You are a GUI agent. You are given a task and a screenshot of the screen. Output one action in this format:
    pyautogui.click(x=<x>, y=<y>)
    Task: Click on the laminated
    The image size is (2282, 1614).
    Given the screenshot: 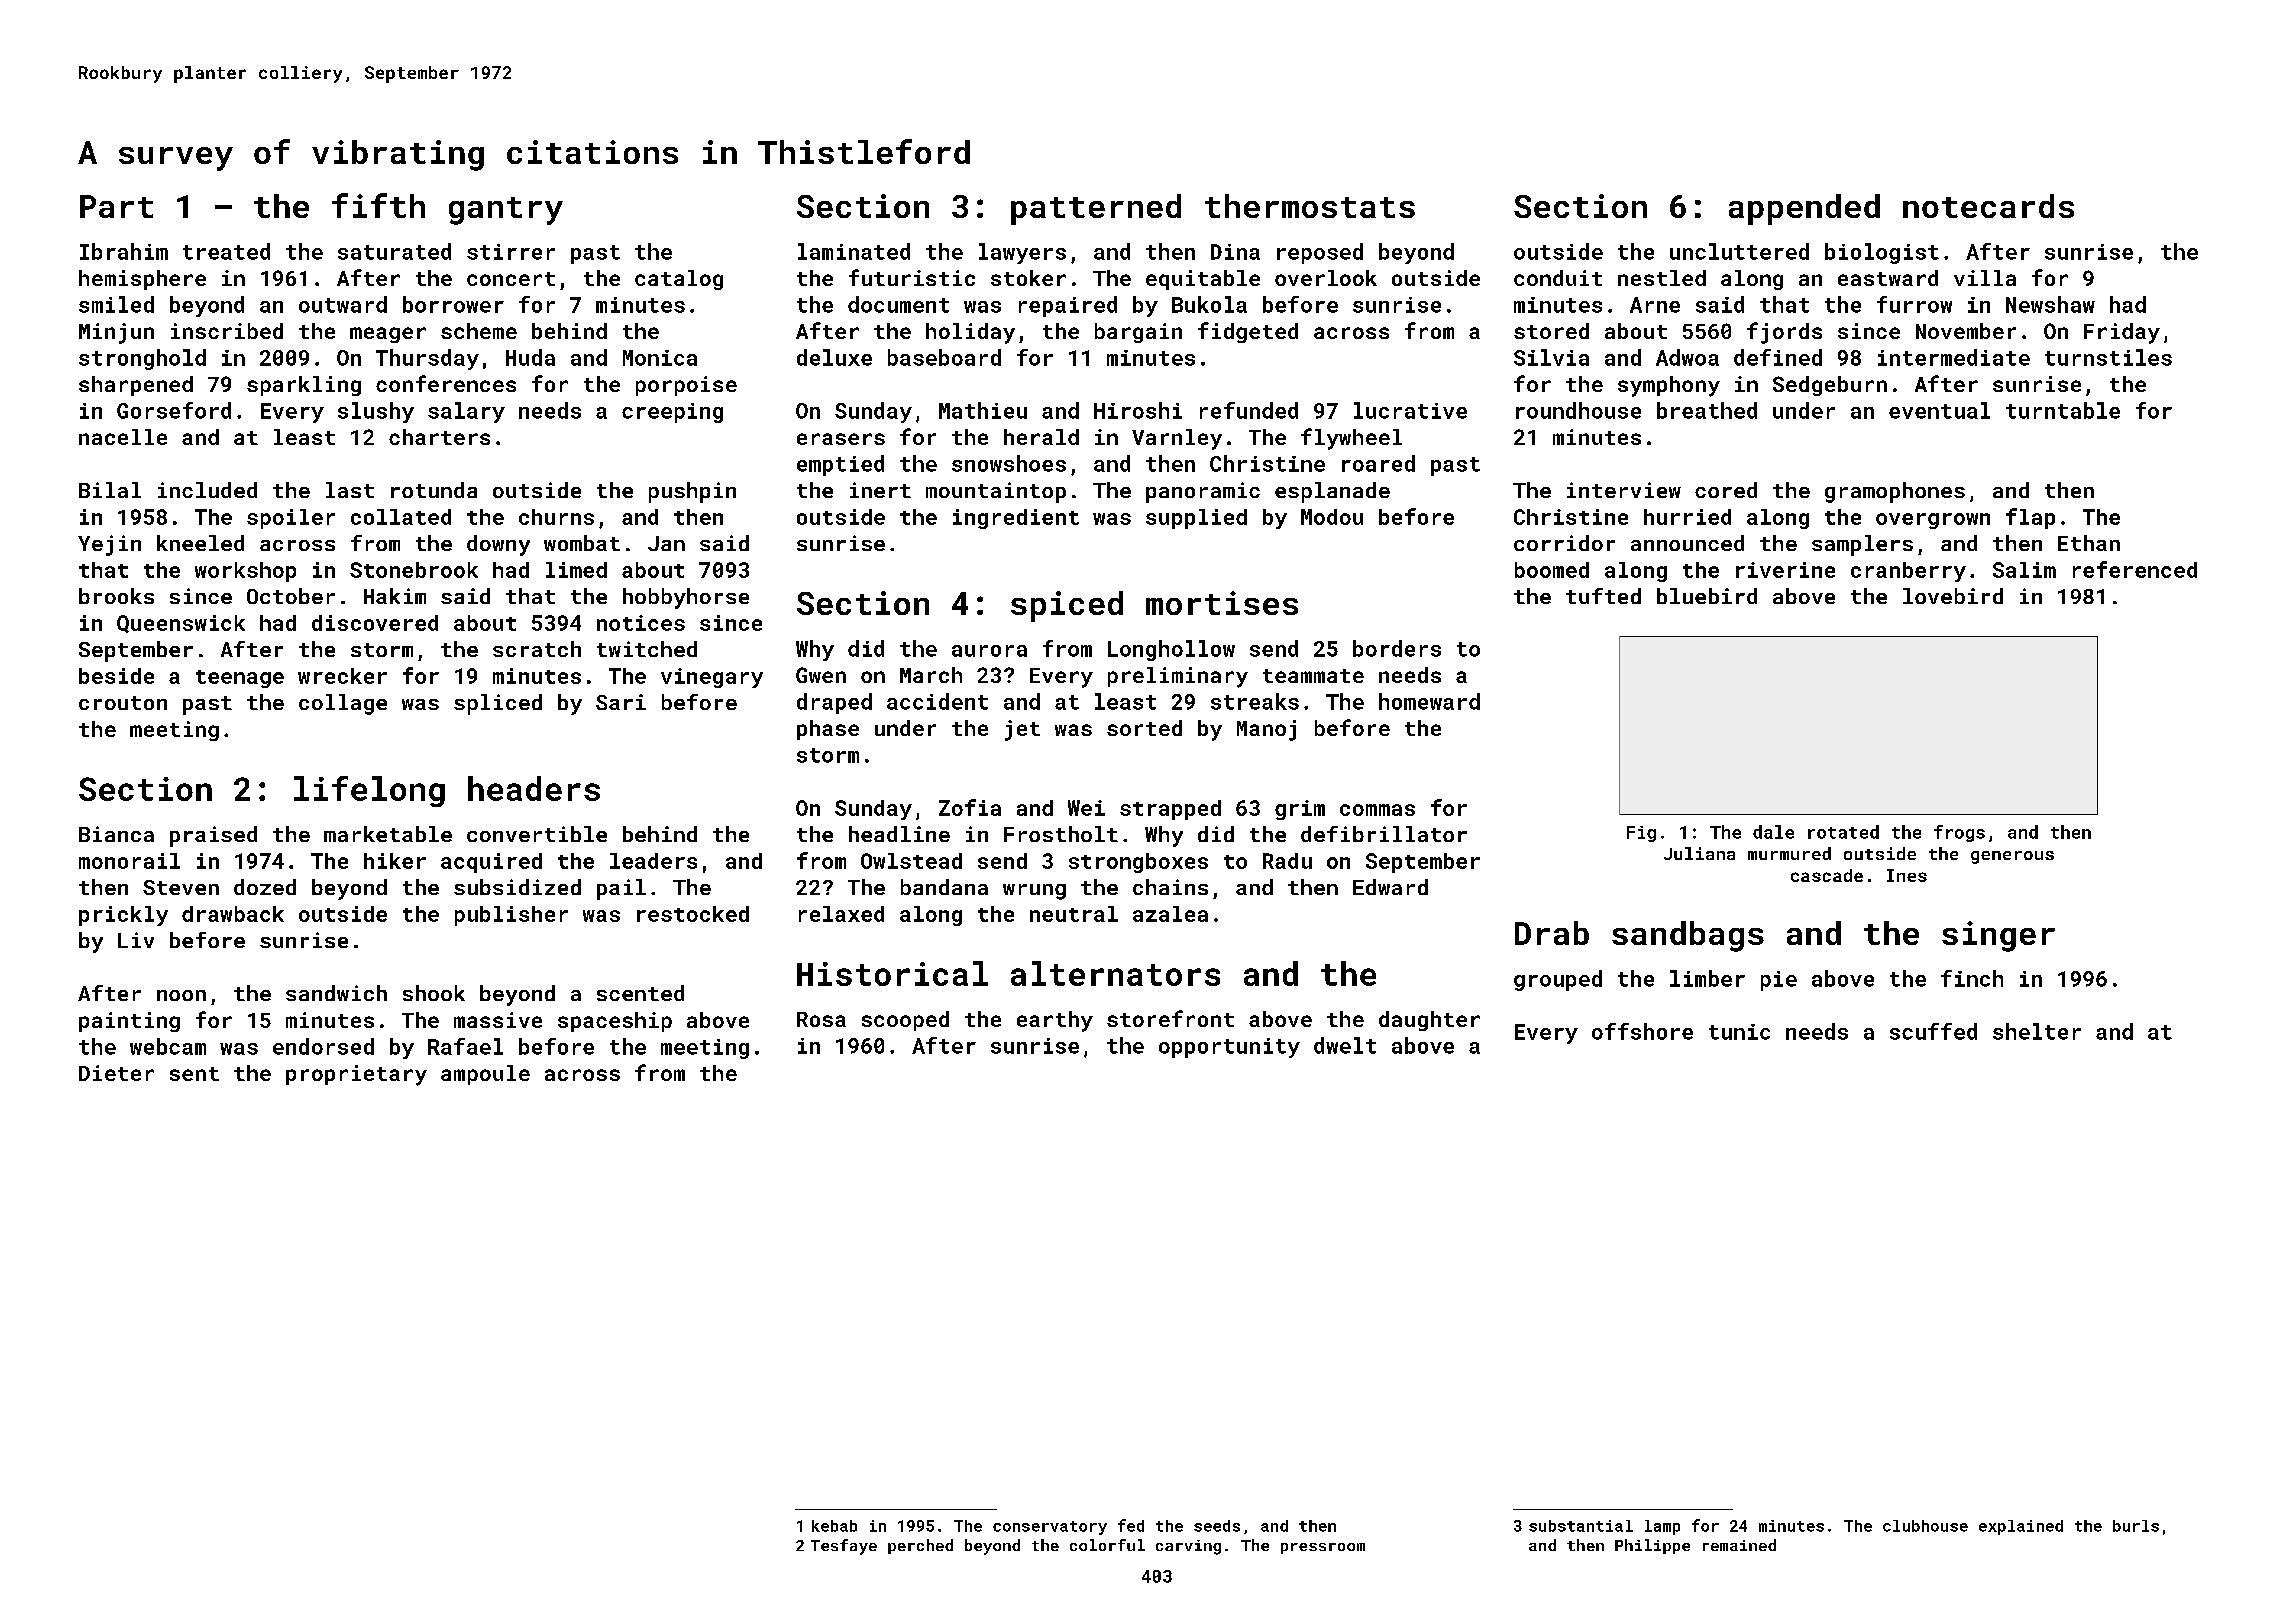 What is the action you would take?
    pyautogui.click(x=854, y=251)
